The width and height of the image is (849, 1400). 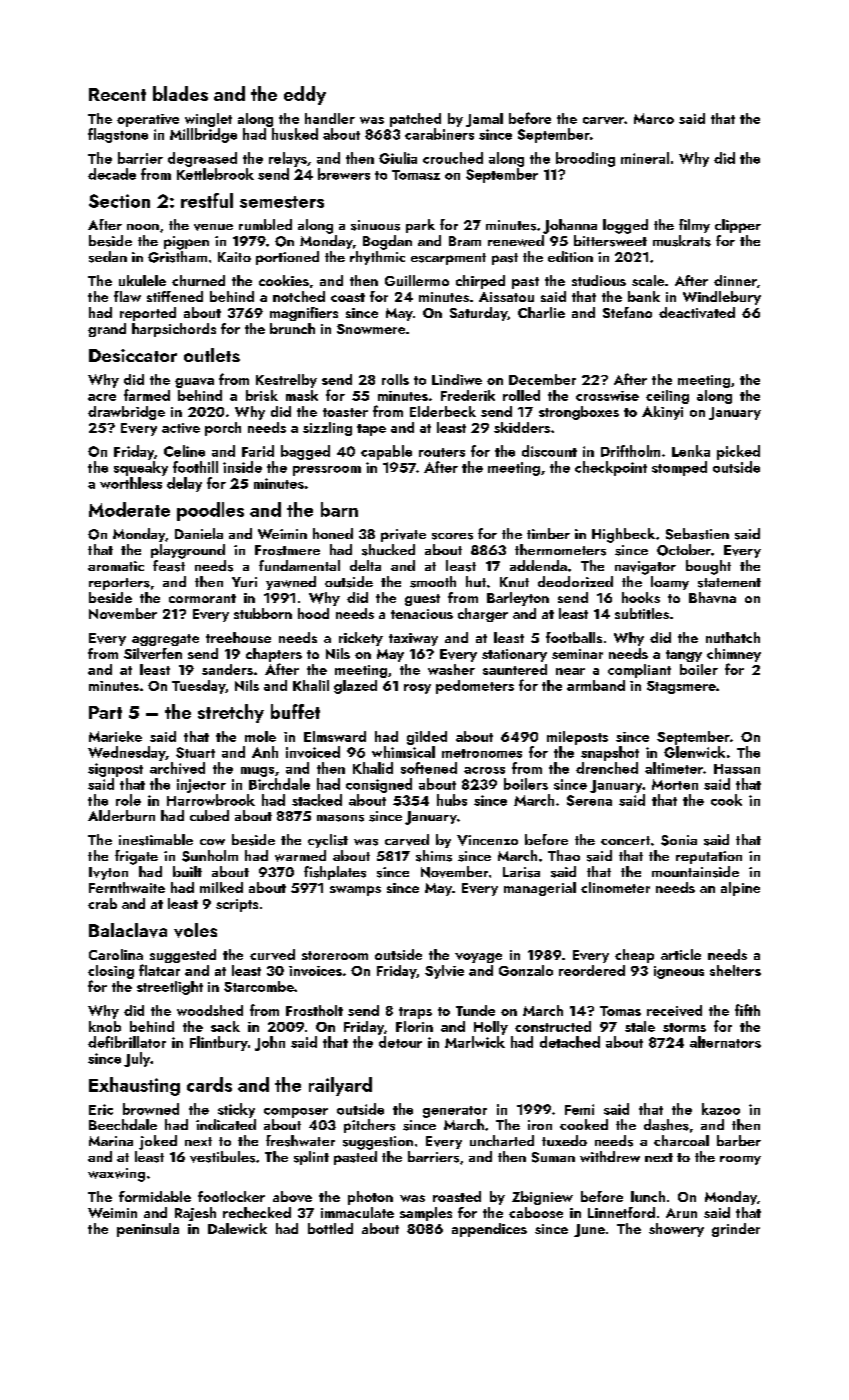 What do you see at coordinates (453, 158) in the image?
I see `crouched` at bounding box center [453, 158].
